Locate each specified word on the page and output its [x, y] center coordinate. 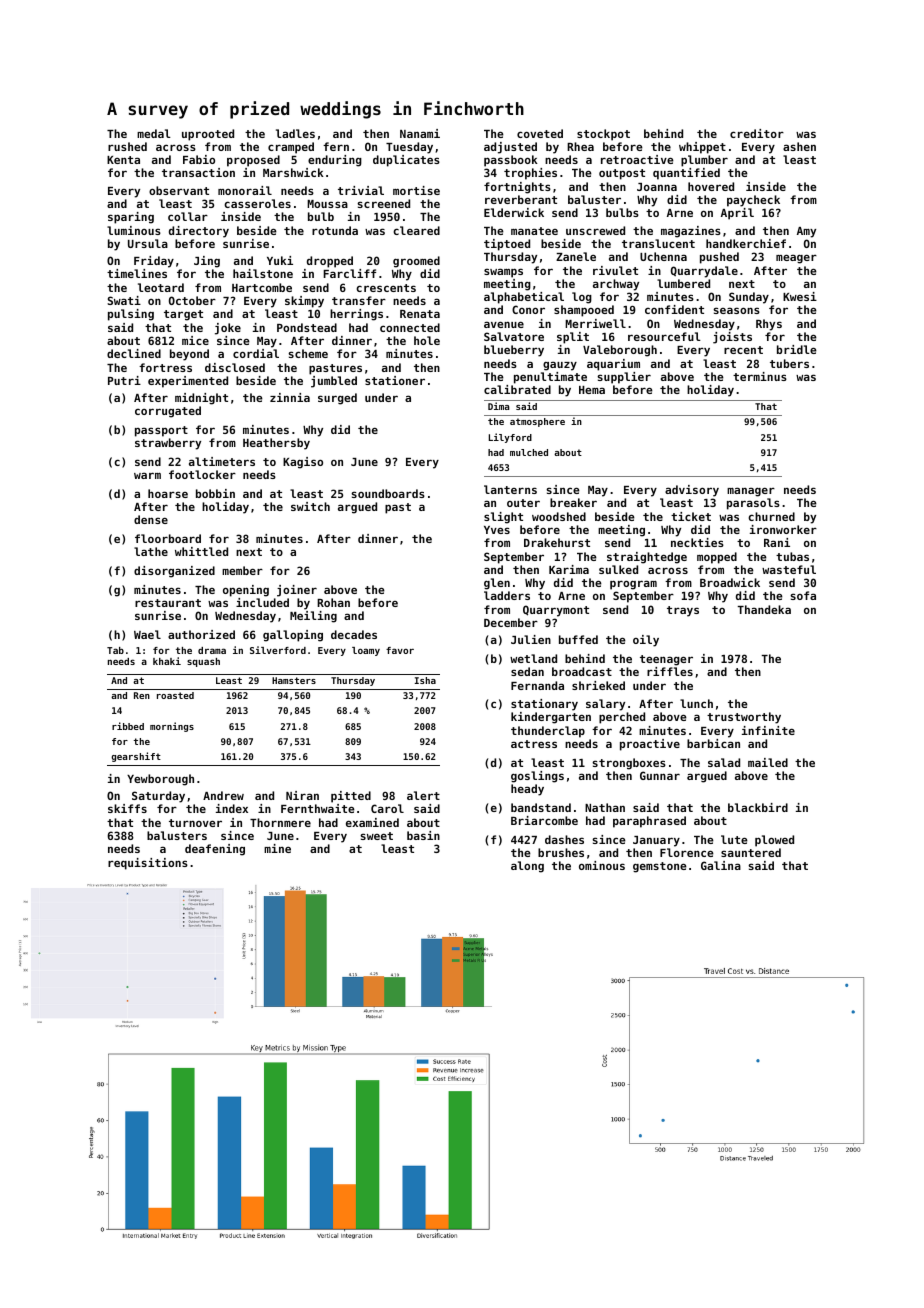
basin [423, 835]
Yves [497, 530]
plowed [774, 841]
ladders [507, 595]
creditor [757, 133]
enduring [335, 161]
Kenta [123, 160]
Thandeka [764, 609]
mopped [717, 558]
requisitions [148, 864]
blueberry [514, 351]
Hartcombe [262, 287]
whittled [201, 551]
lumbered [683, 283]
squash [203, 662]
